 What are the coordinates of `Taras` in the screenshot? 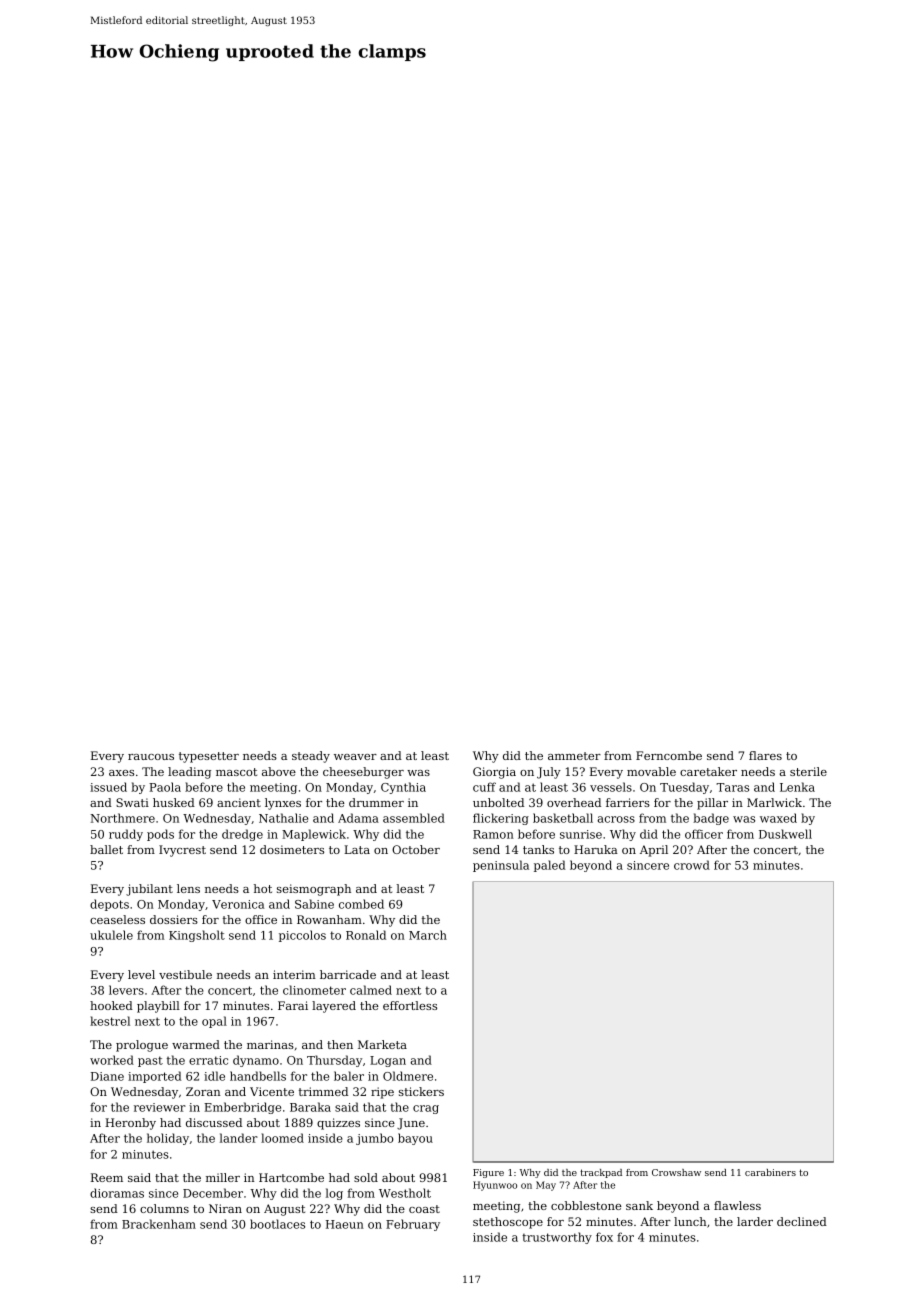 It's located at (732, 787).
